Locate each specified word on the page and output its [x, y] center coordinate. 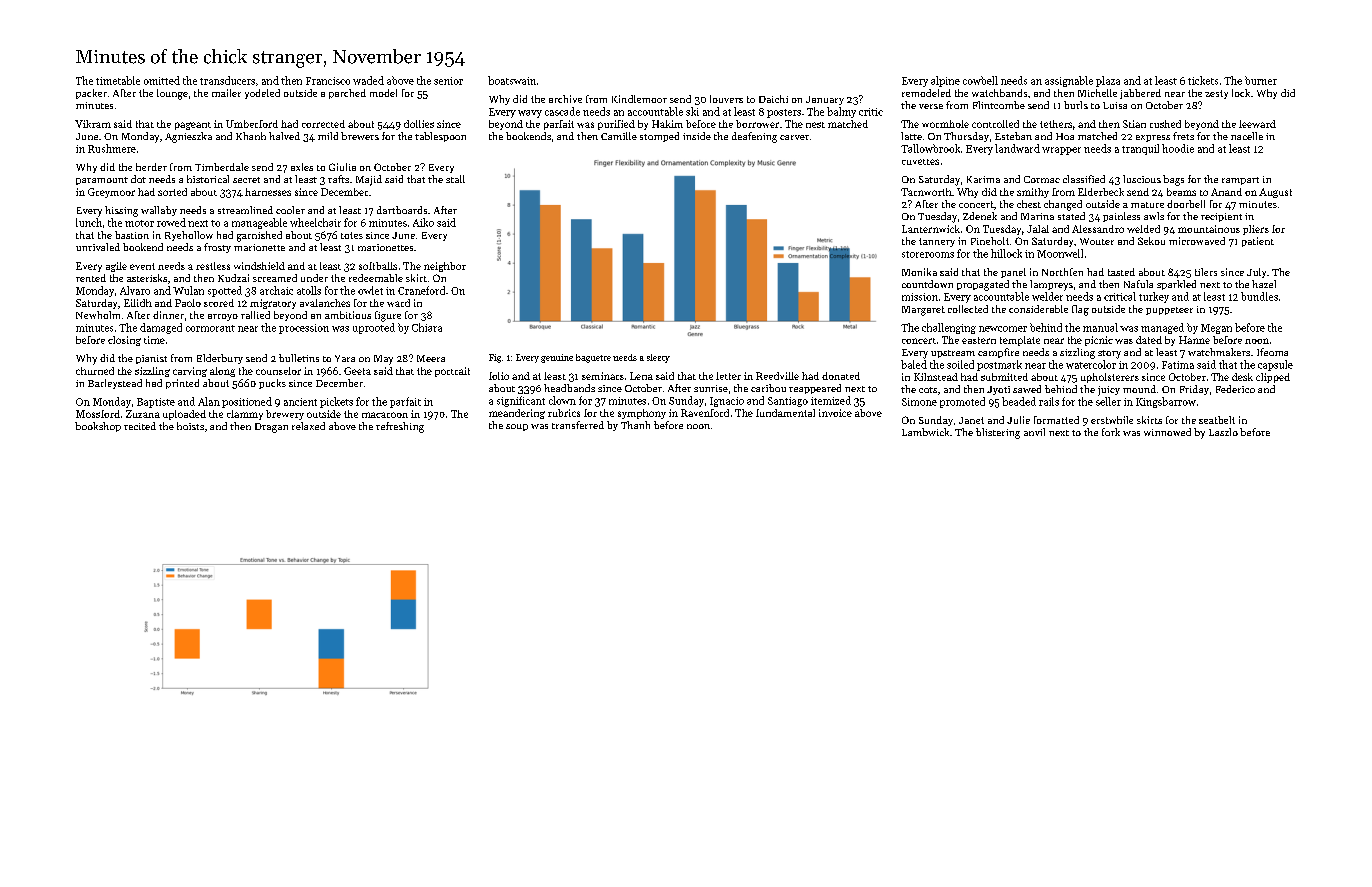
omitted [162, 80]
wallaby [159, 211]
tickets [1203, 80]
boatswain [512, 80]
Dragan [271, 428]
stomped [659, 137]
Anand [1226, 192]
